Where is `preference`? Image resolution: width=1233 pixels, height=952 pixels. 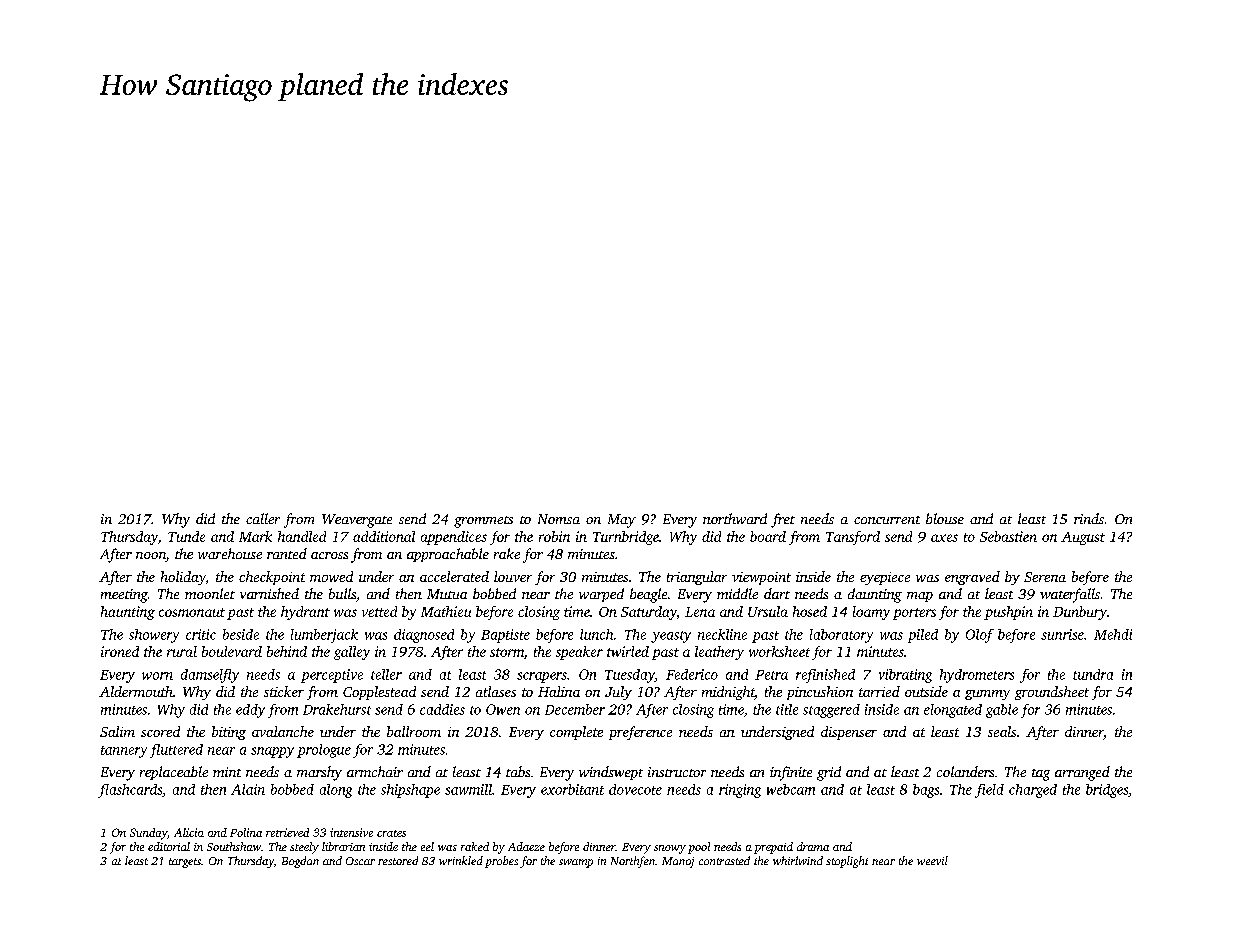
preference is located at coordinates (640, 733).
